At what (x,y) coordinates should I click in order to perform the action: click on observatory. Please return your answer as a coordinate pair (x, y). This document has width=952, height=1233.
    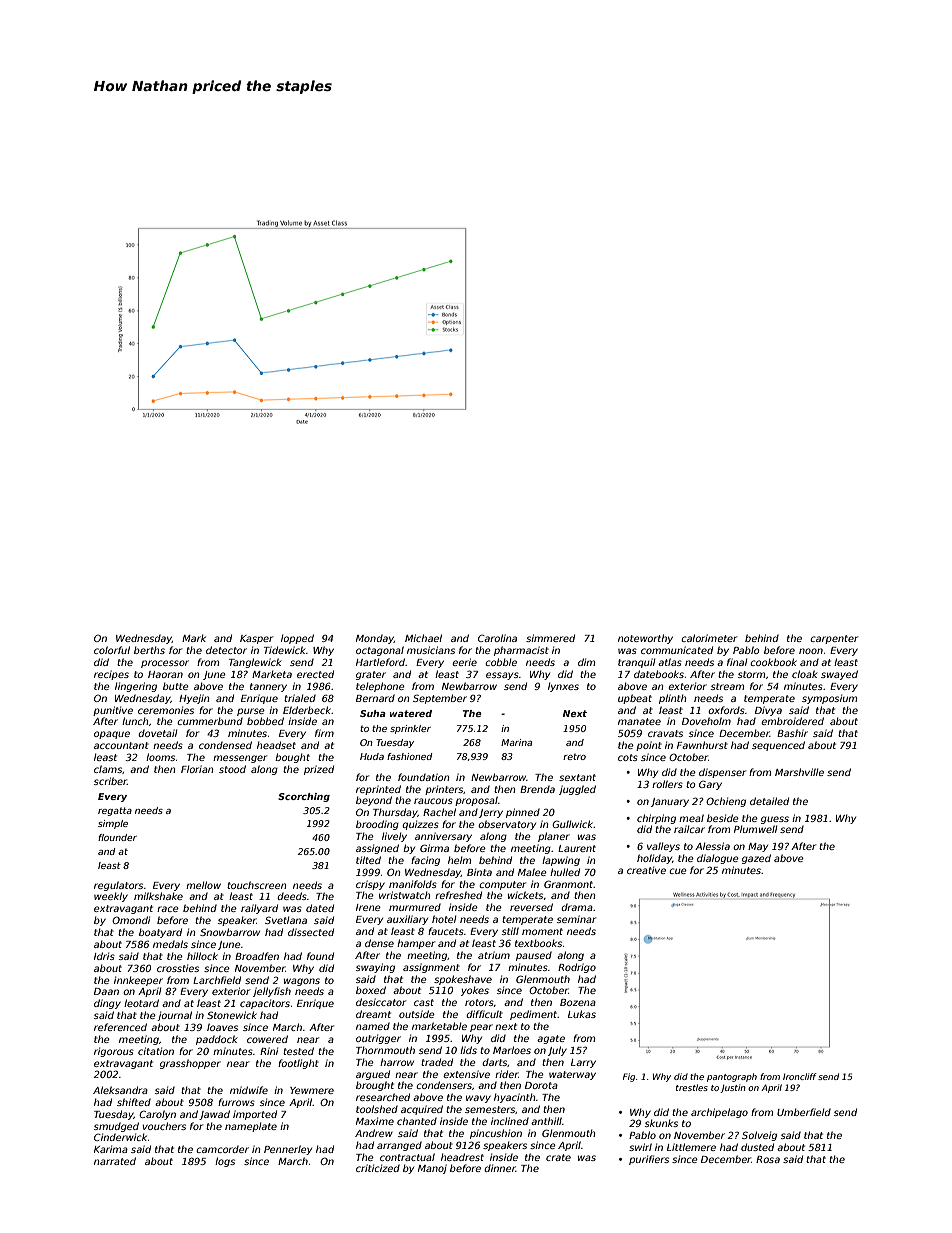
    Looking at the image, I should click on (507, 825).
